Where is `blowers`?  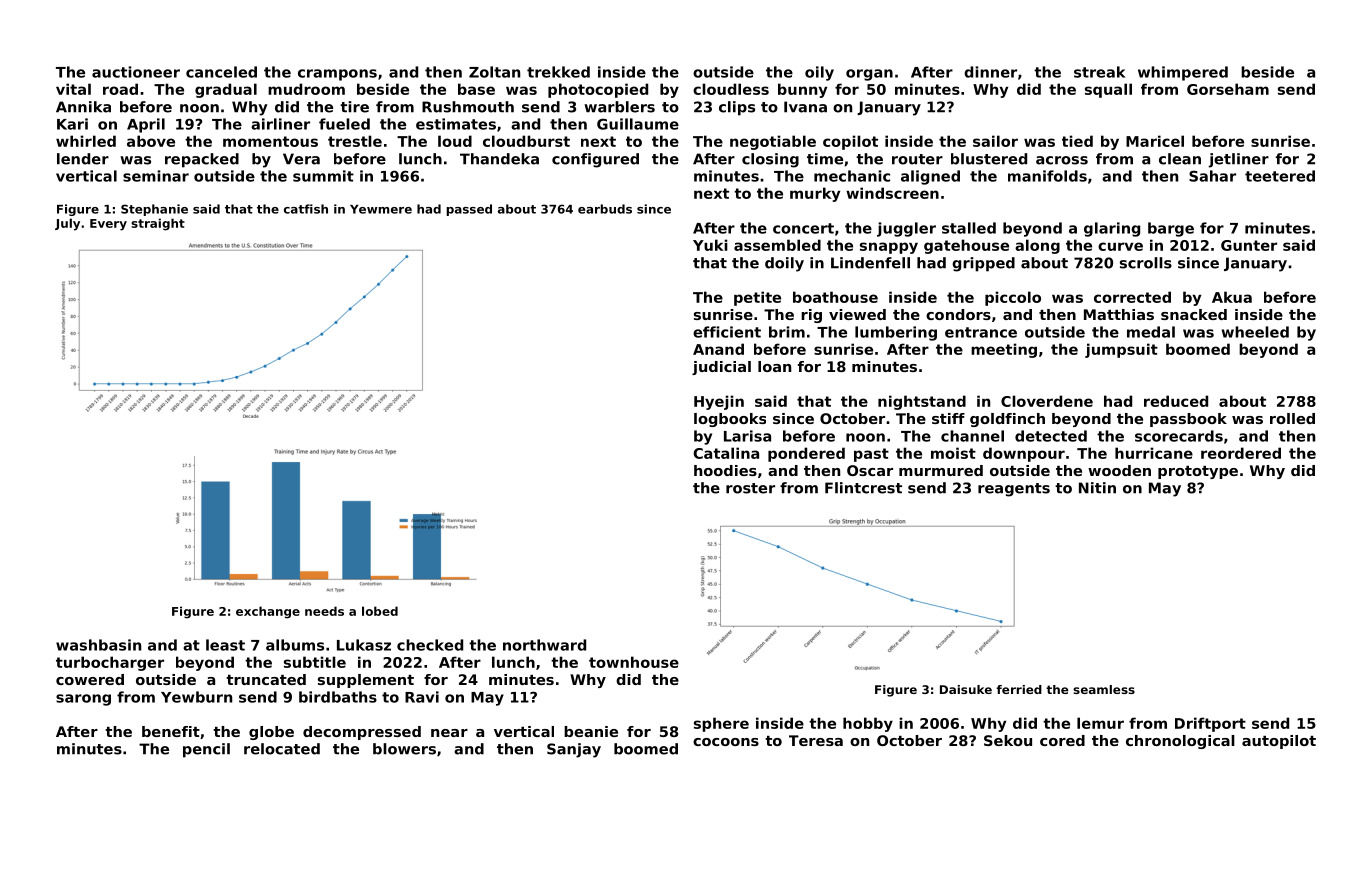 blowers is located at coordinates (404, 749).
